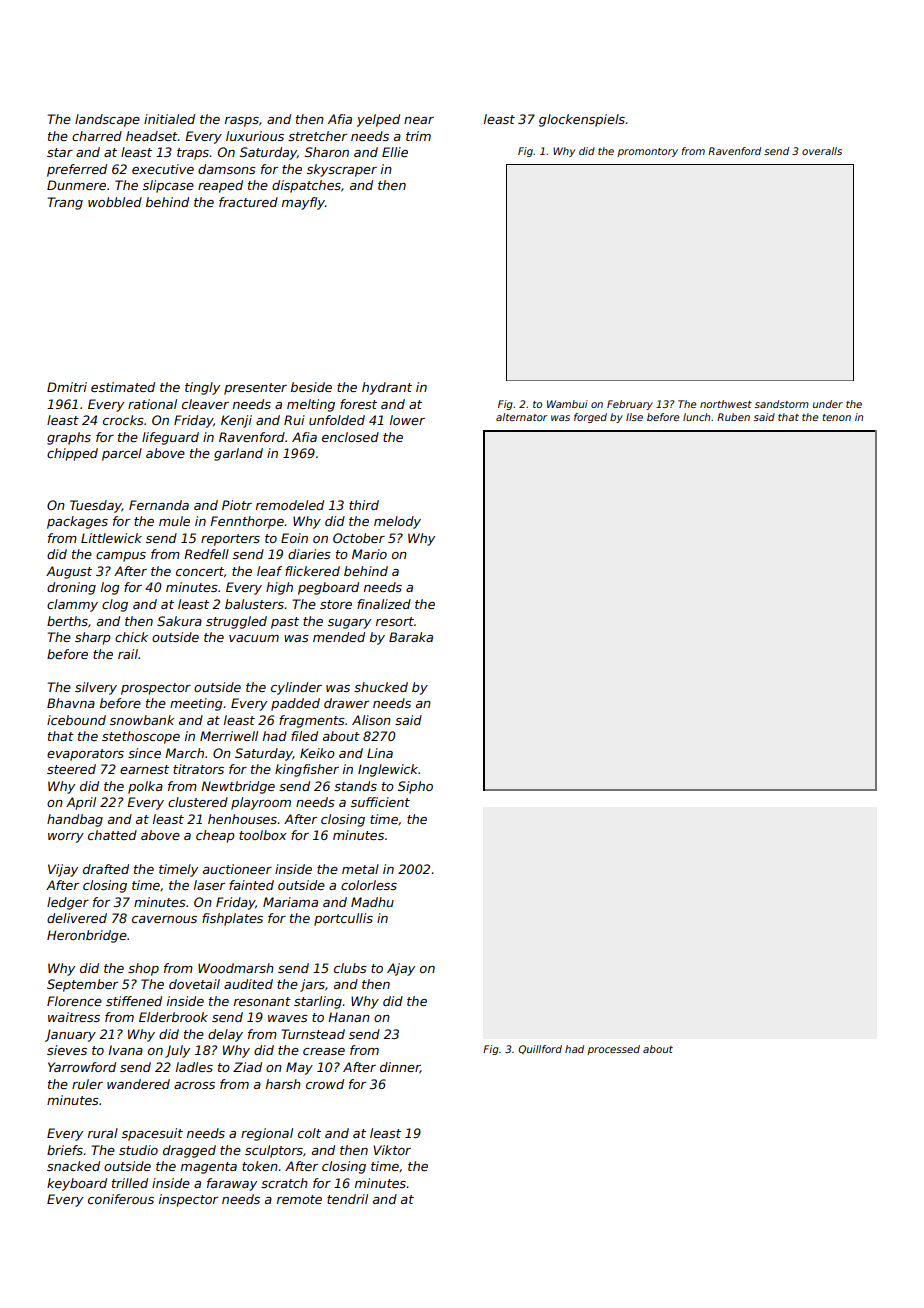  I want to click on resort, so click(395, 621).
